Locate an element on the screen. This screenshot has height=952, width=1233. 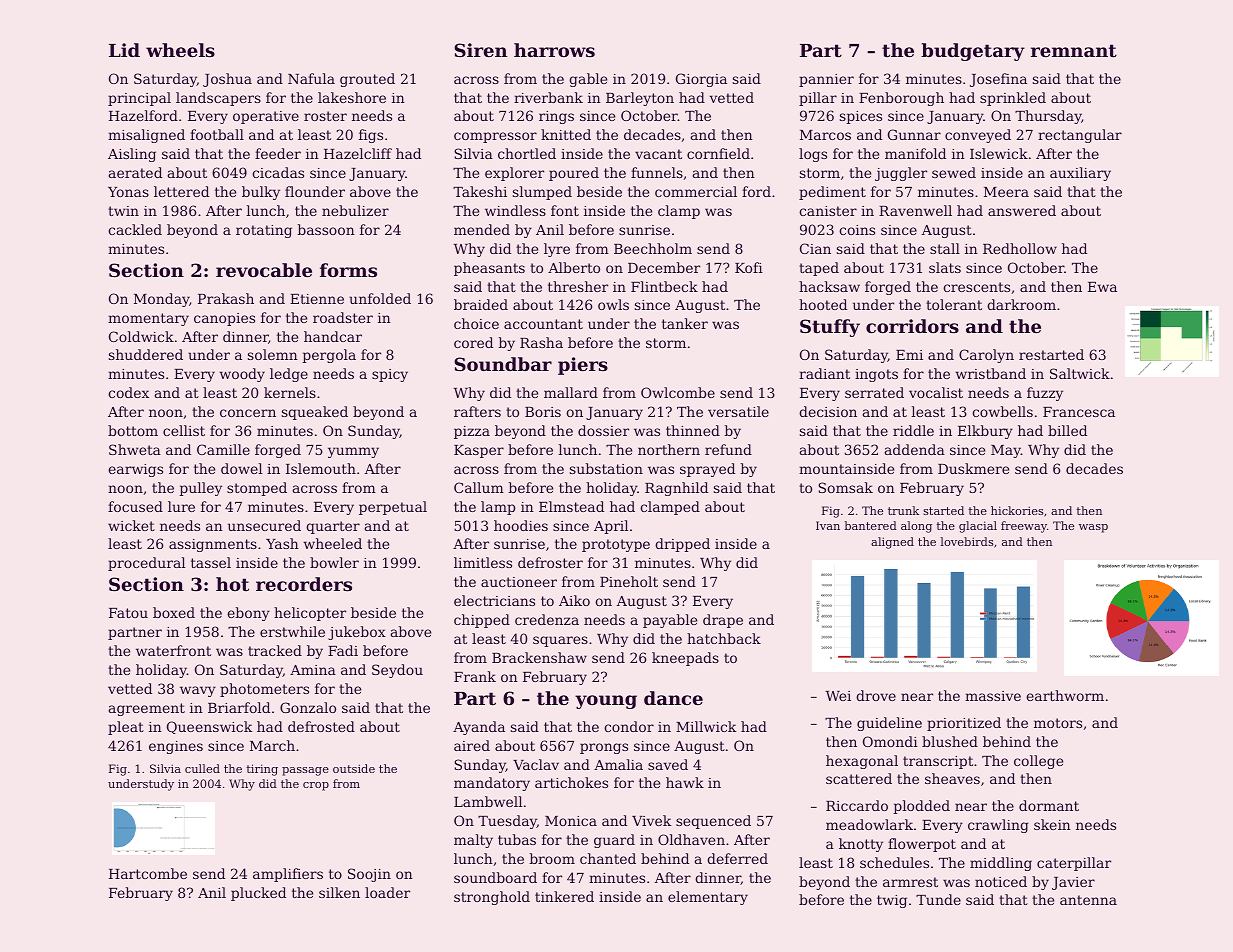
prongs is located at coordinates (604, 748).
